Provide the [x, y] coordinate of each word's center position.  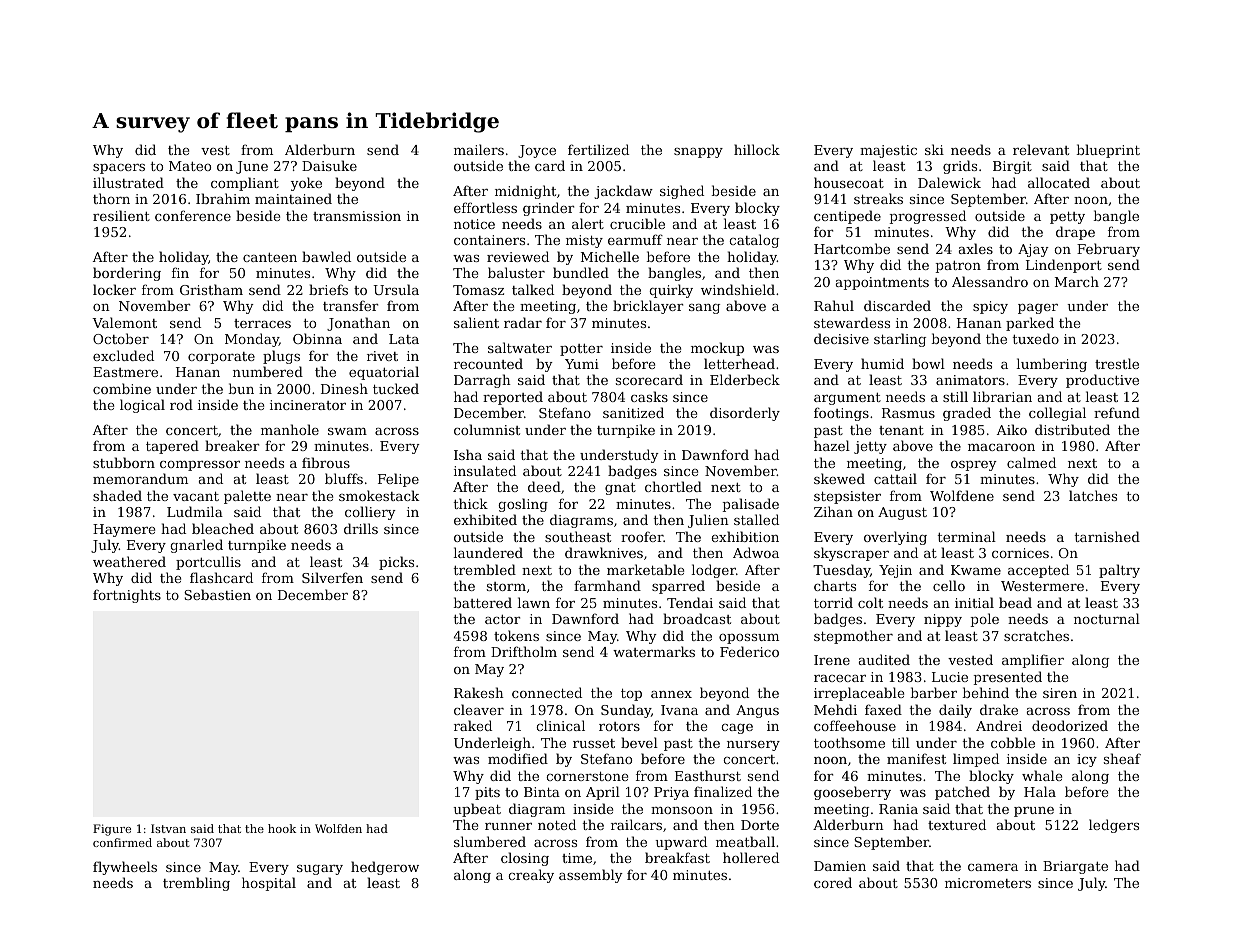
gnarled [196, 546]
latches [1093, 495]
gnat [620, 489]
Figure [112, 830]
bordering [127, 274]
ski [934, 149]
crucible [637, 223]
